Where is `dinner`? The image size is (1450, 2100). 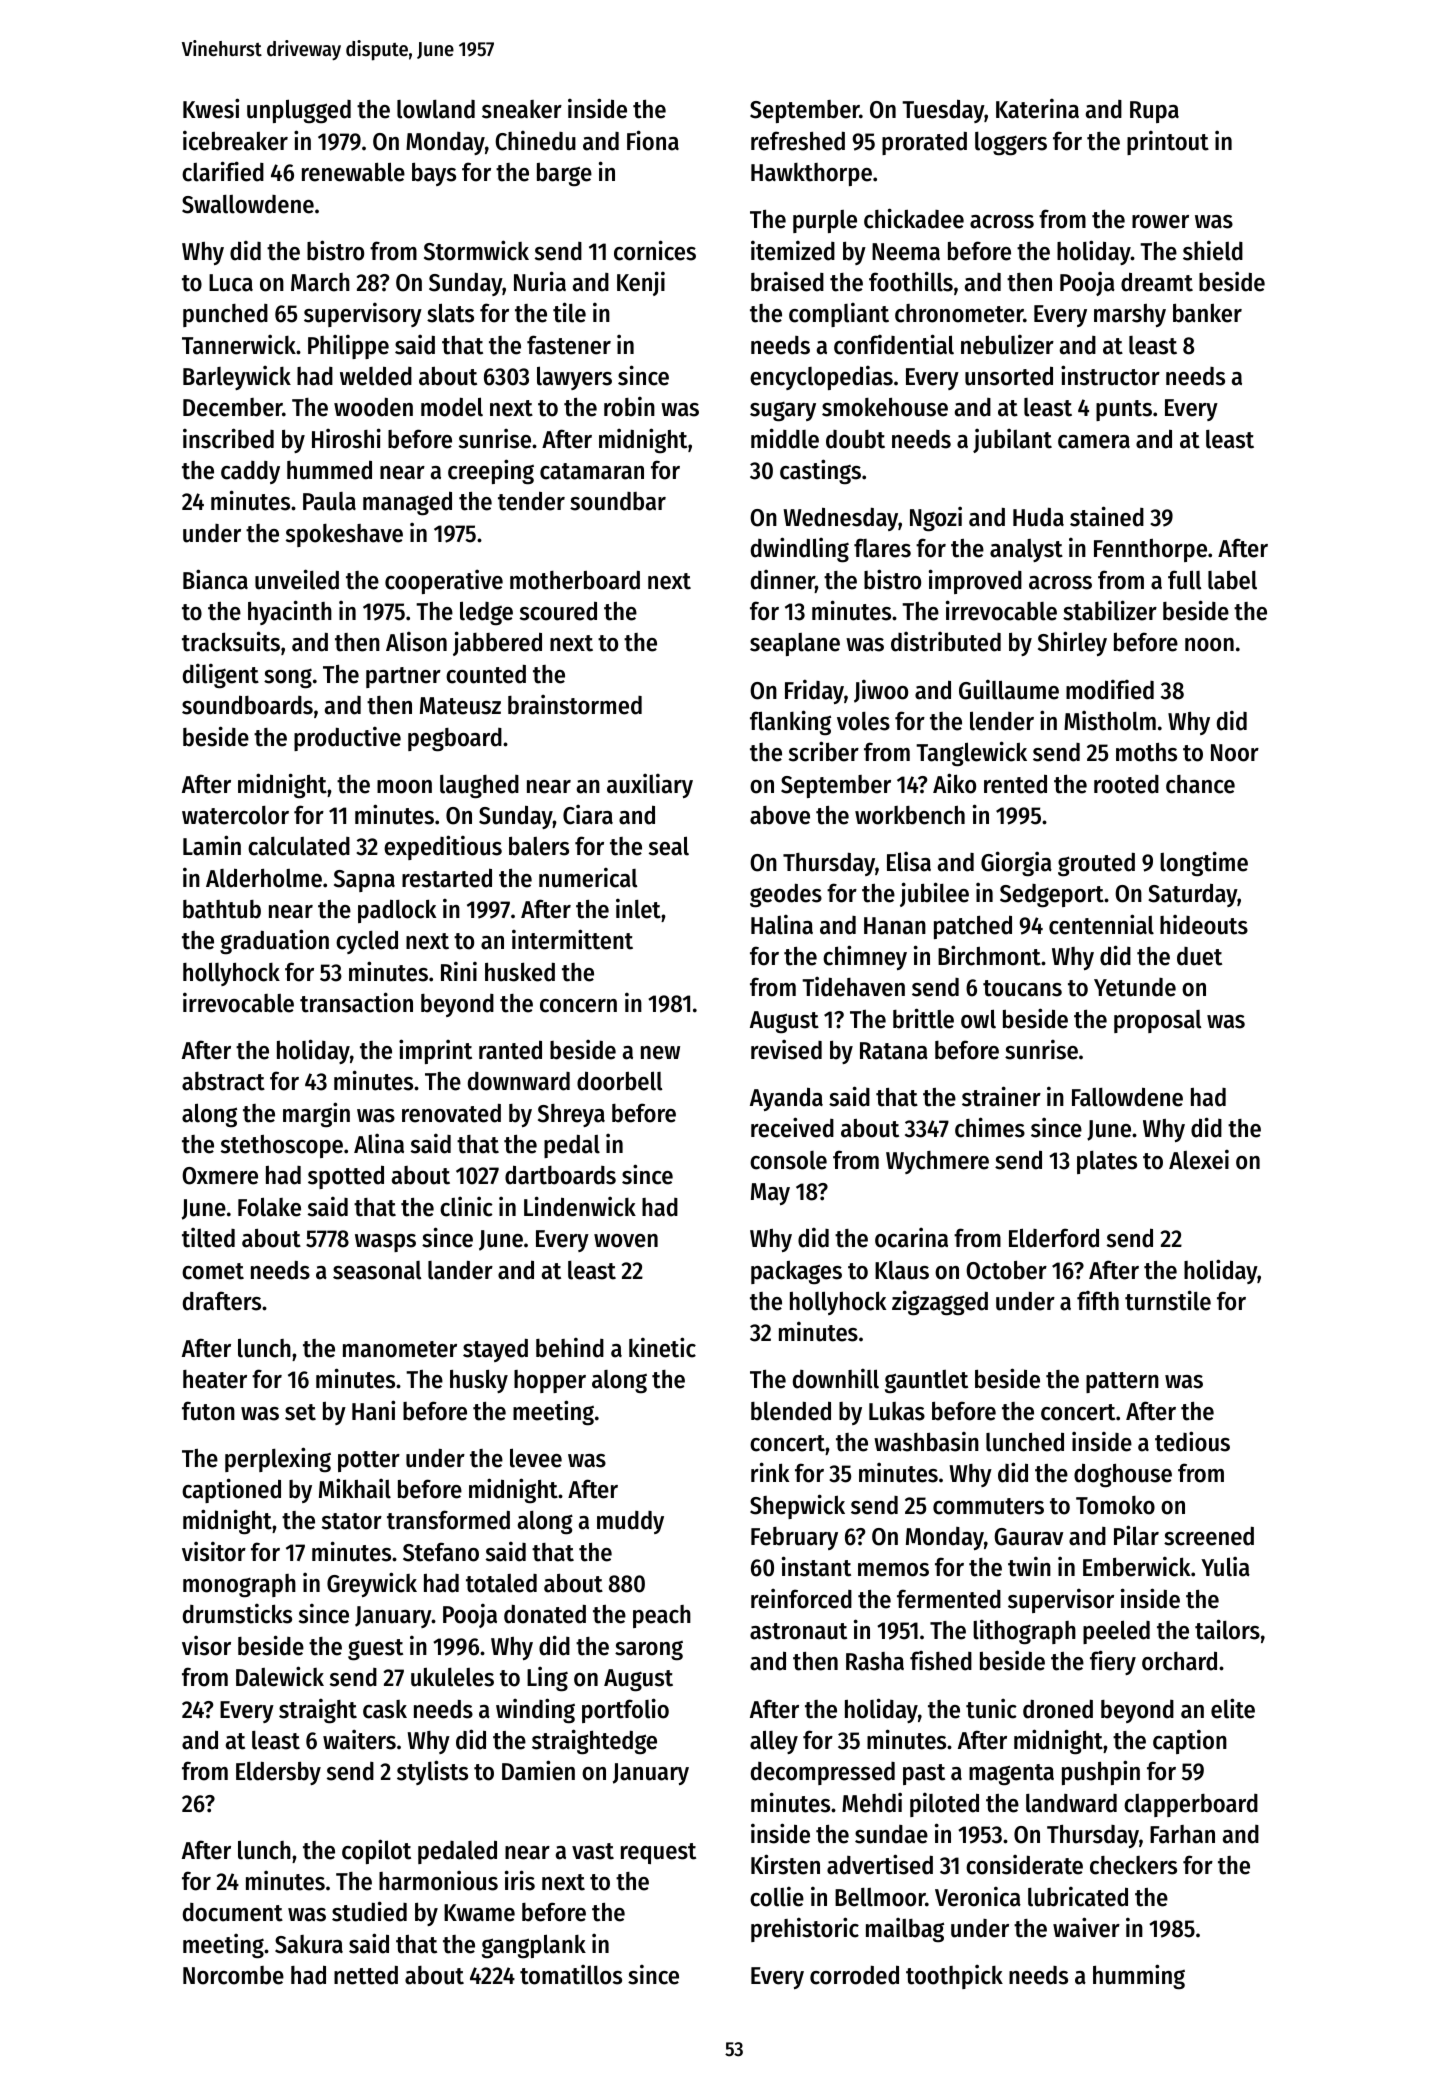
dinner is located at coordinates (783, 579).
